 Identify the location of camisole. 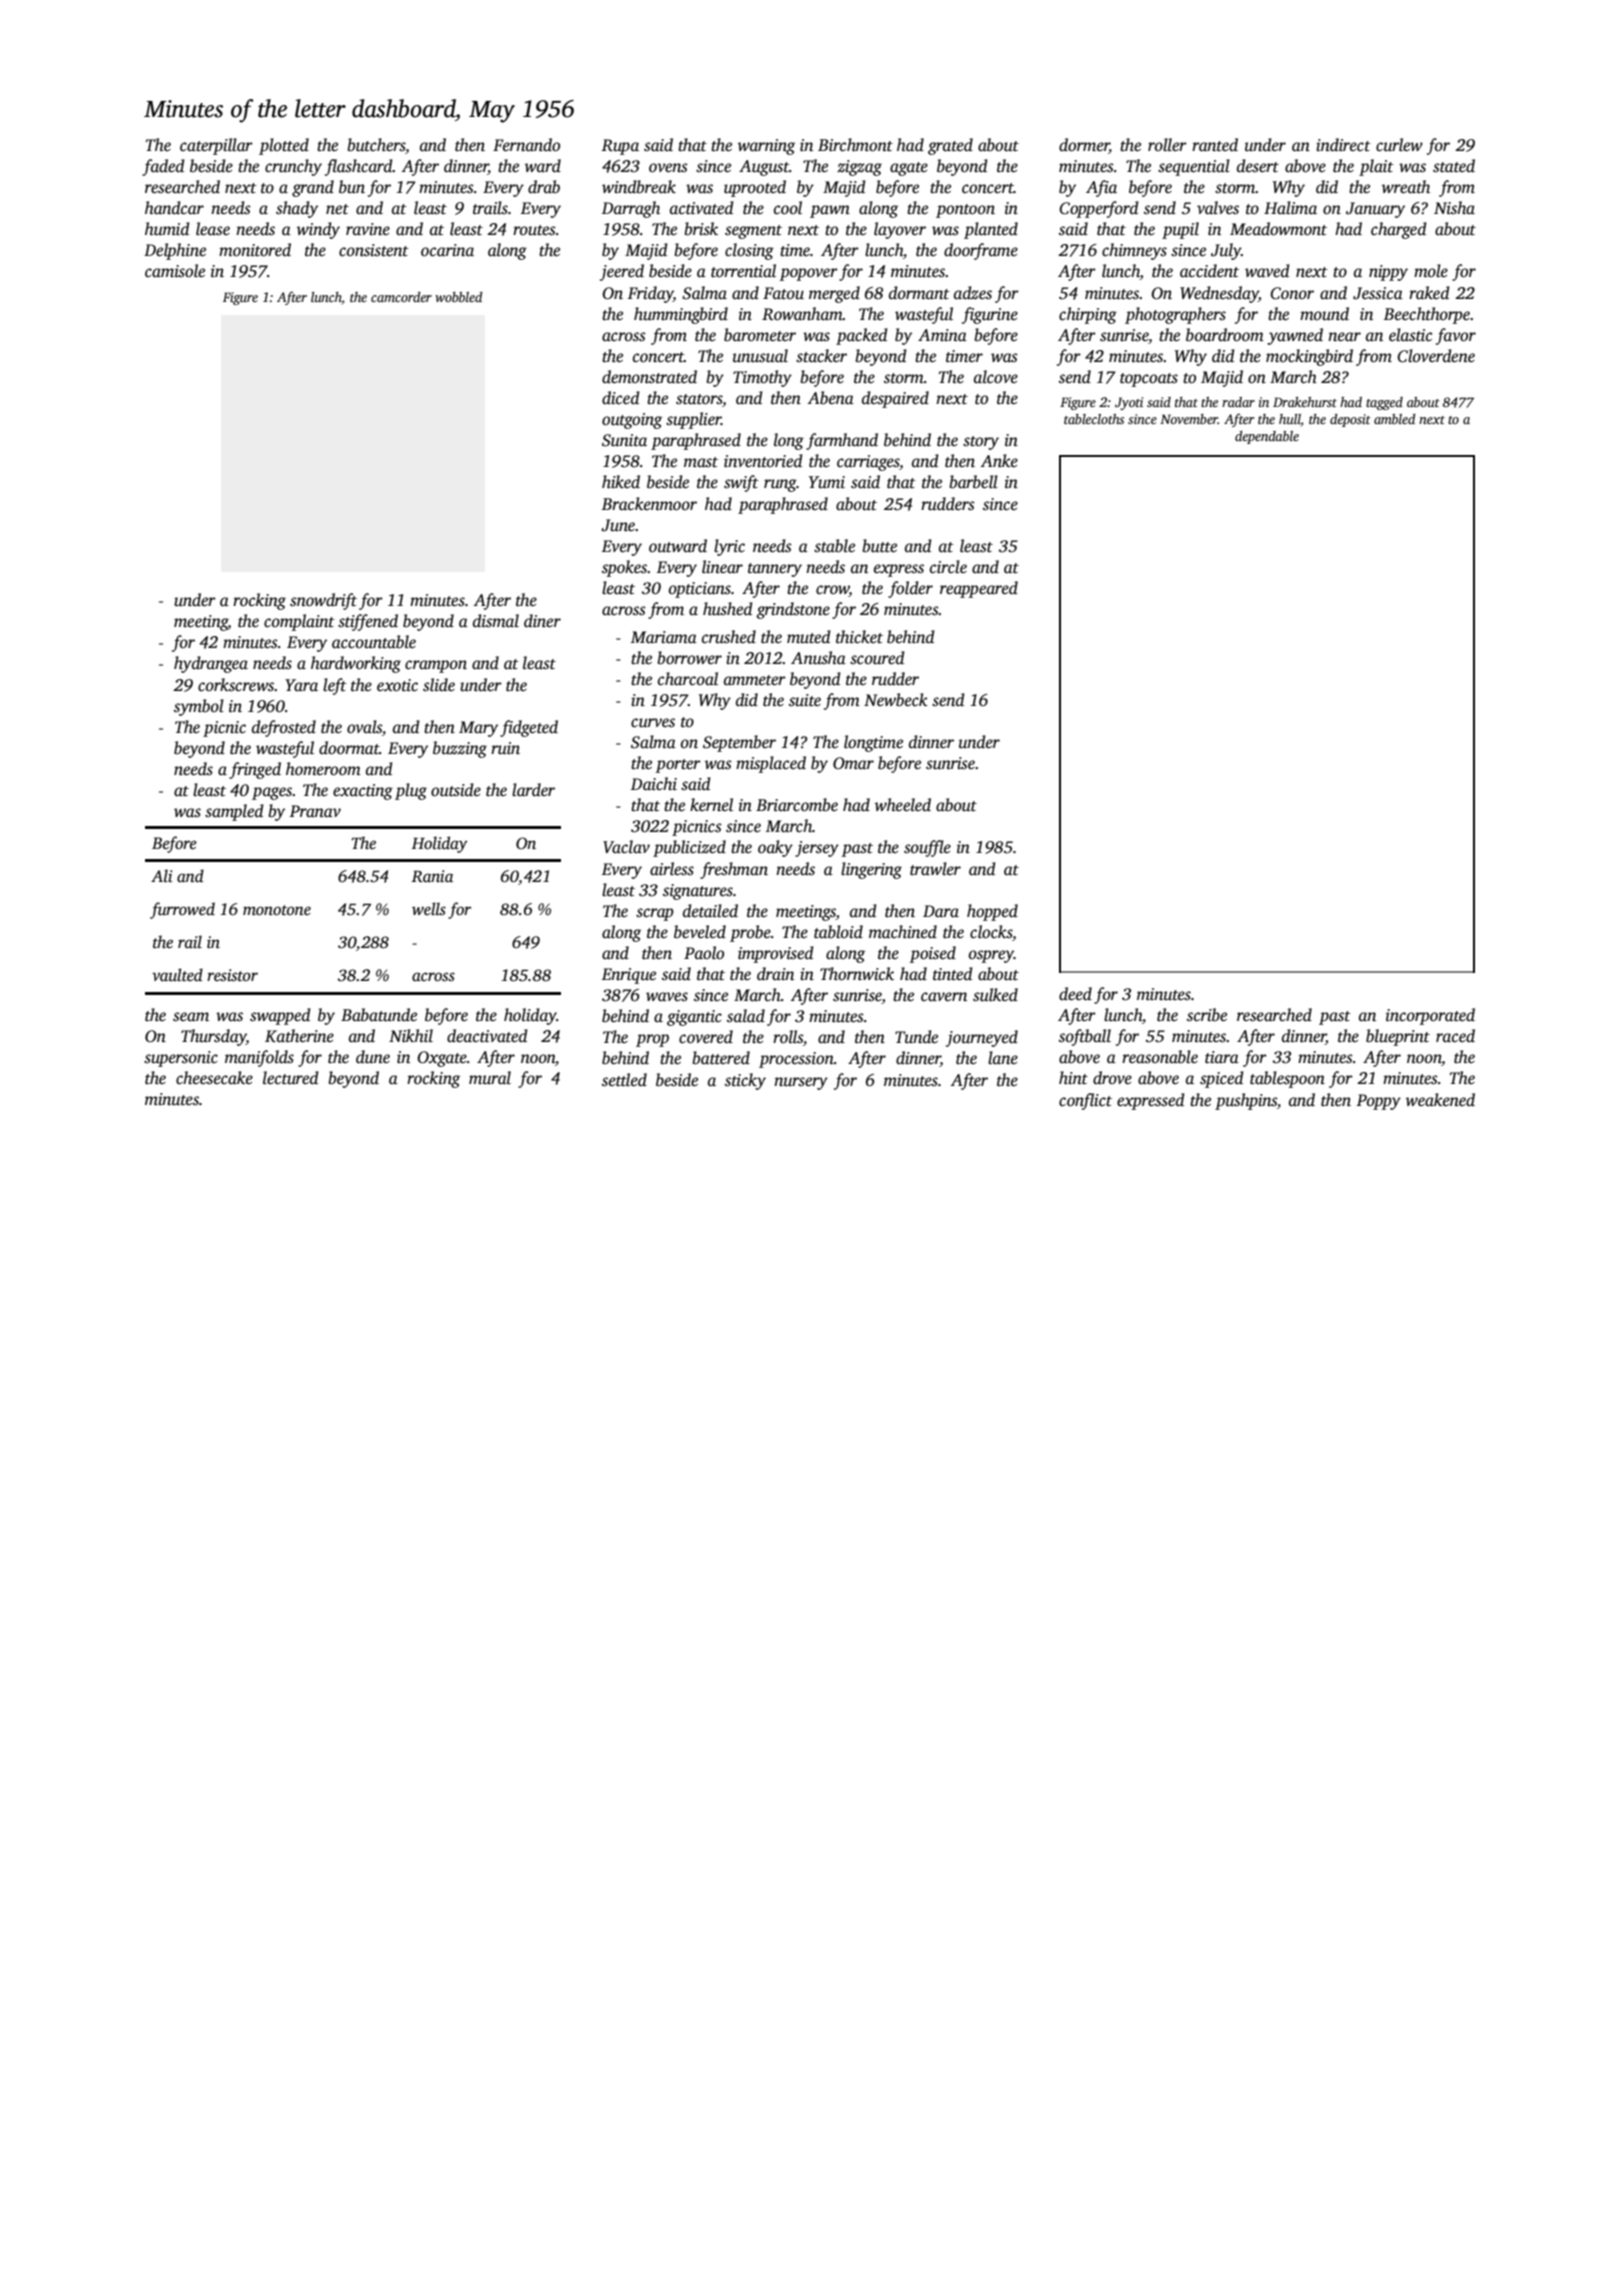
(175, 271).
